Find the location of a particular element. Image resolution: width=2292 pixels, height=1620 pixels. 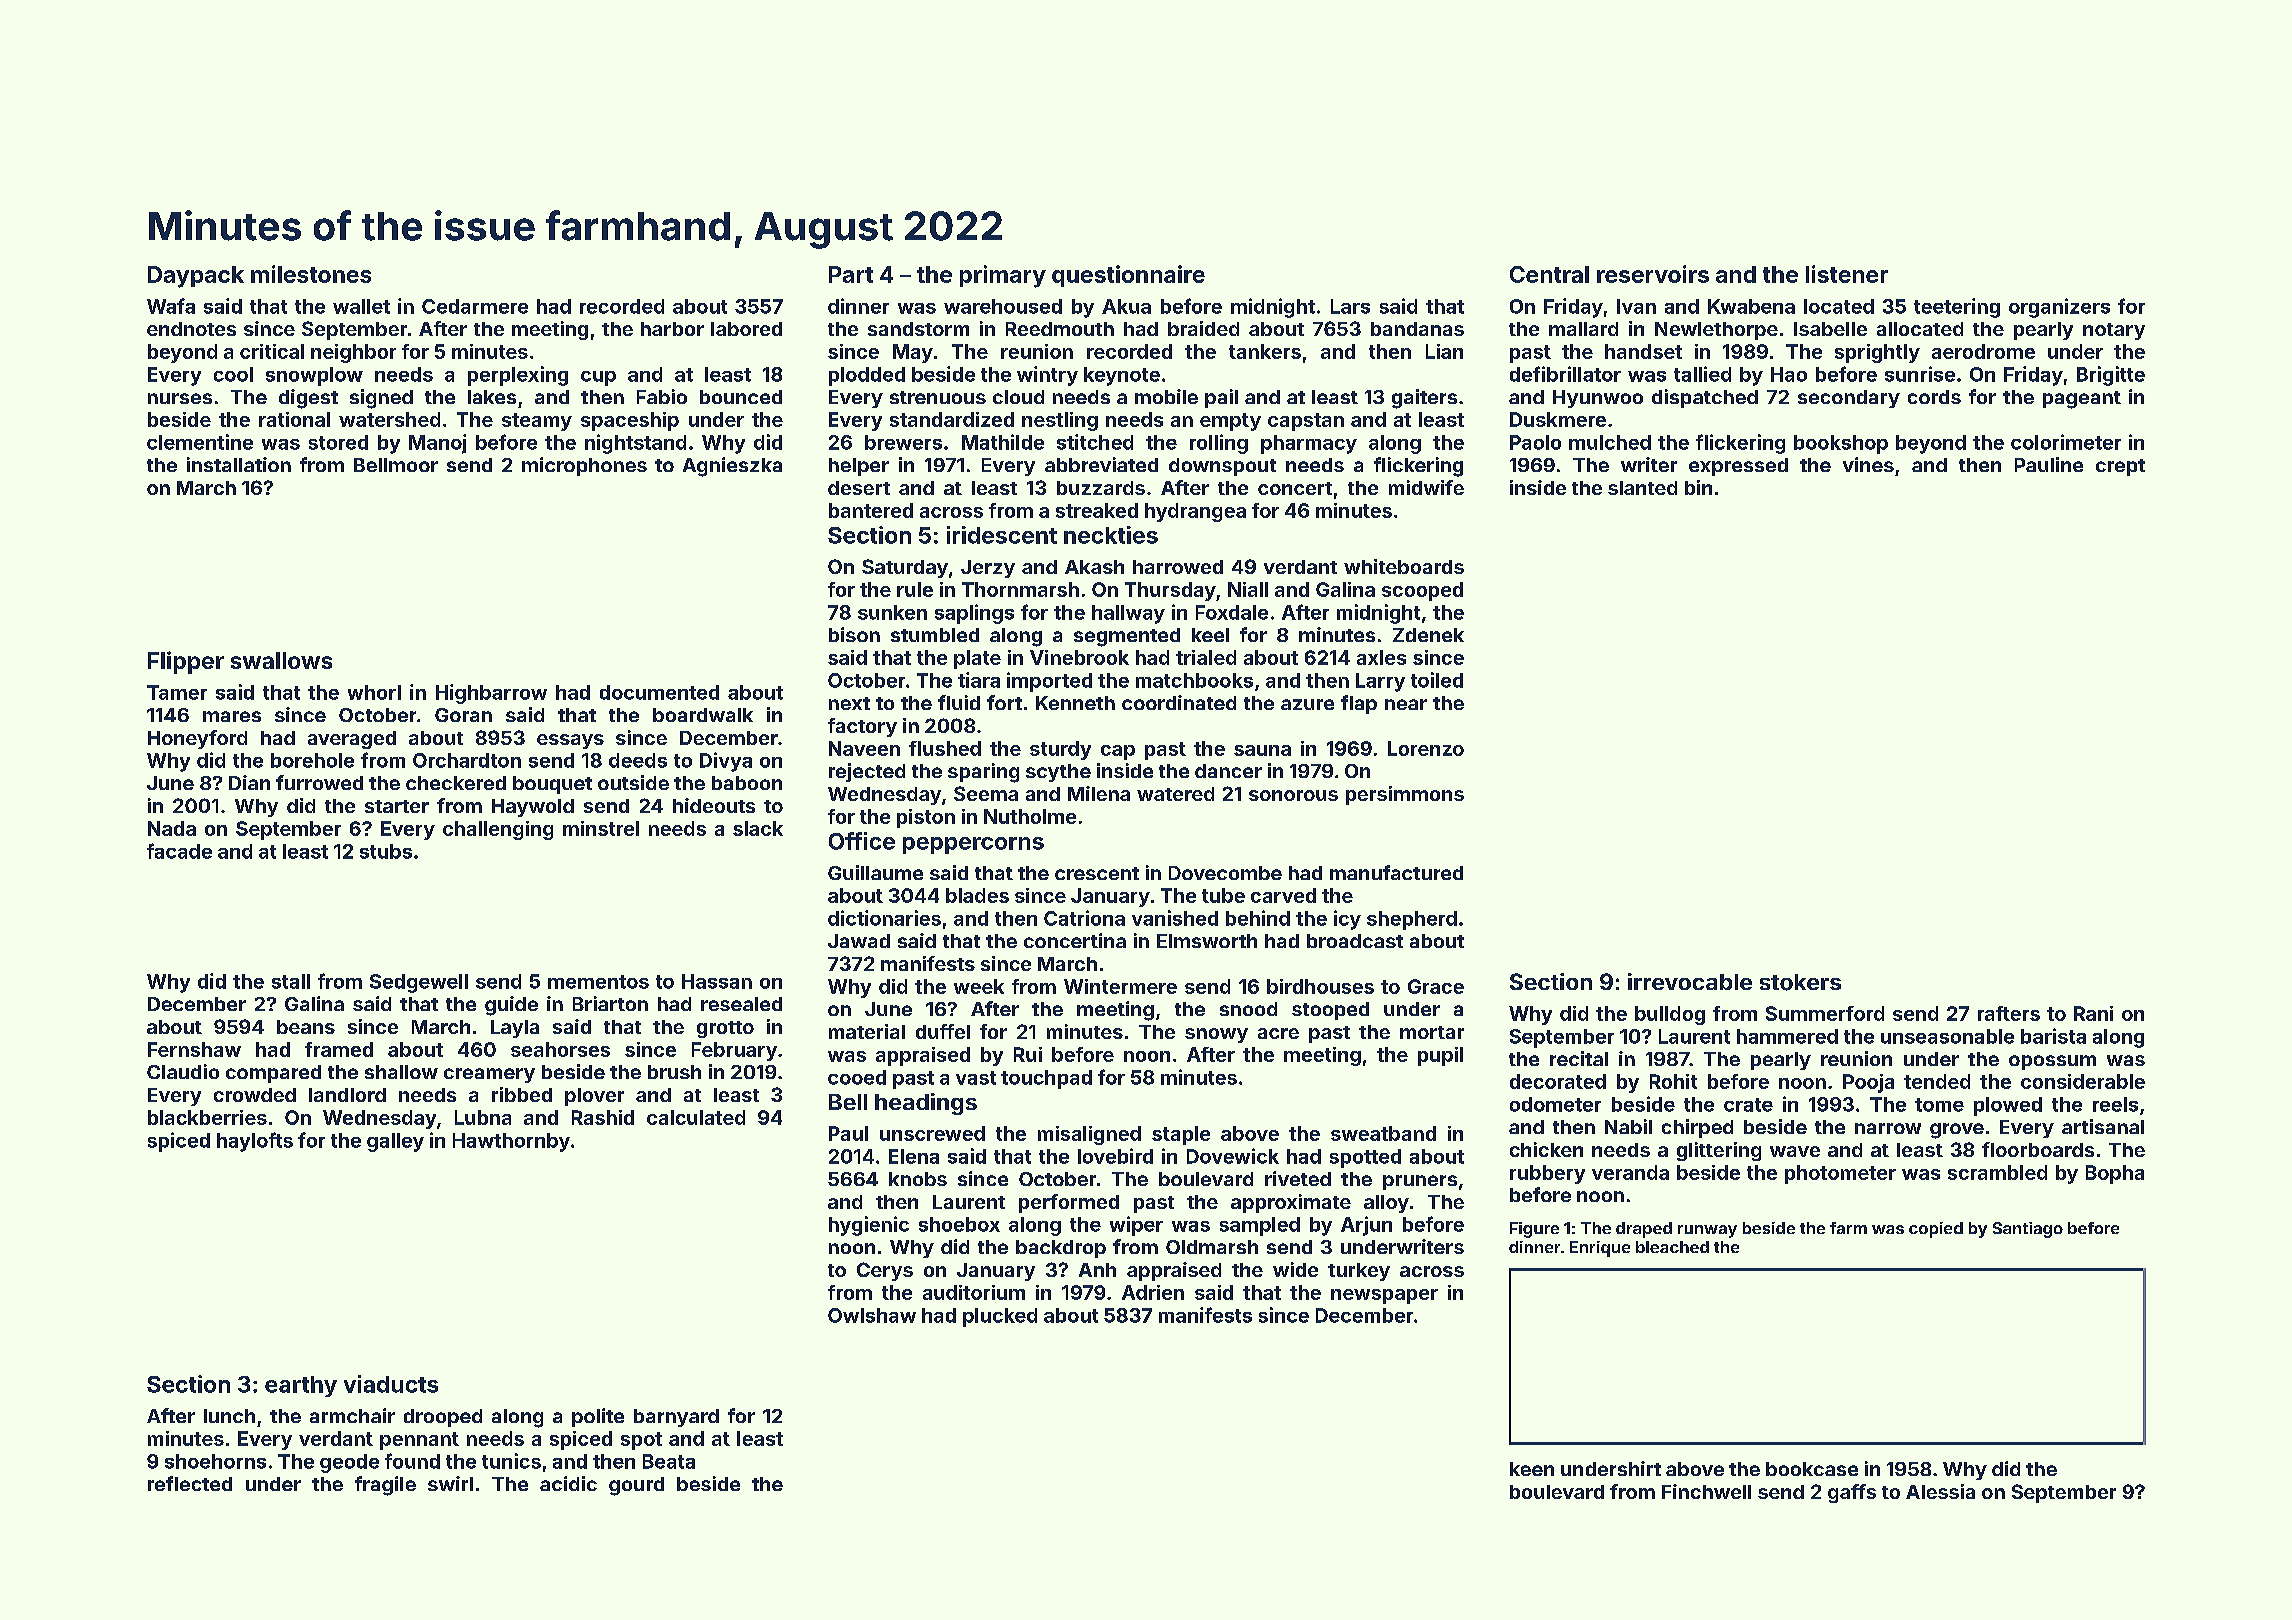

crept is located at coordinates (2120, 467).
